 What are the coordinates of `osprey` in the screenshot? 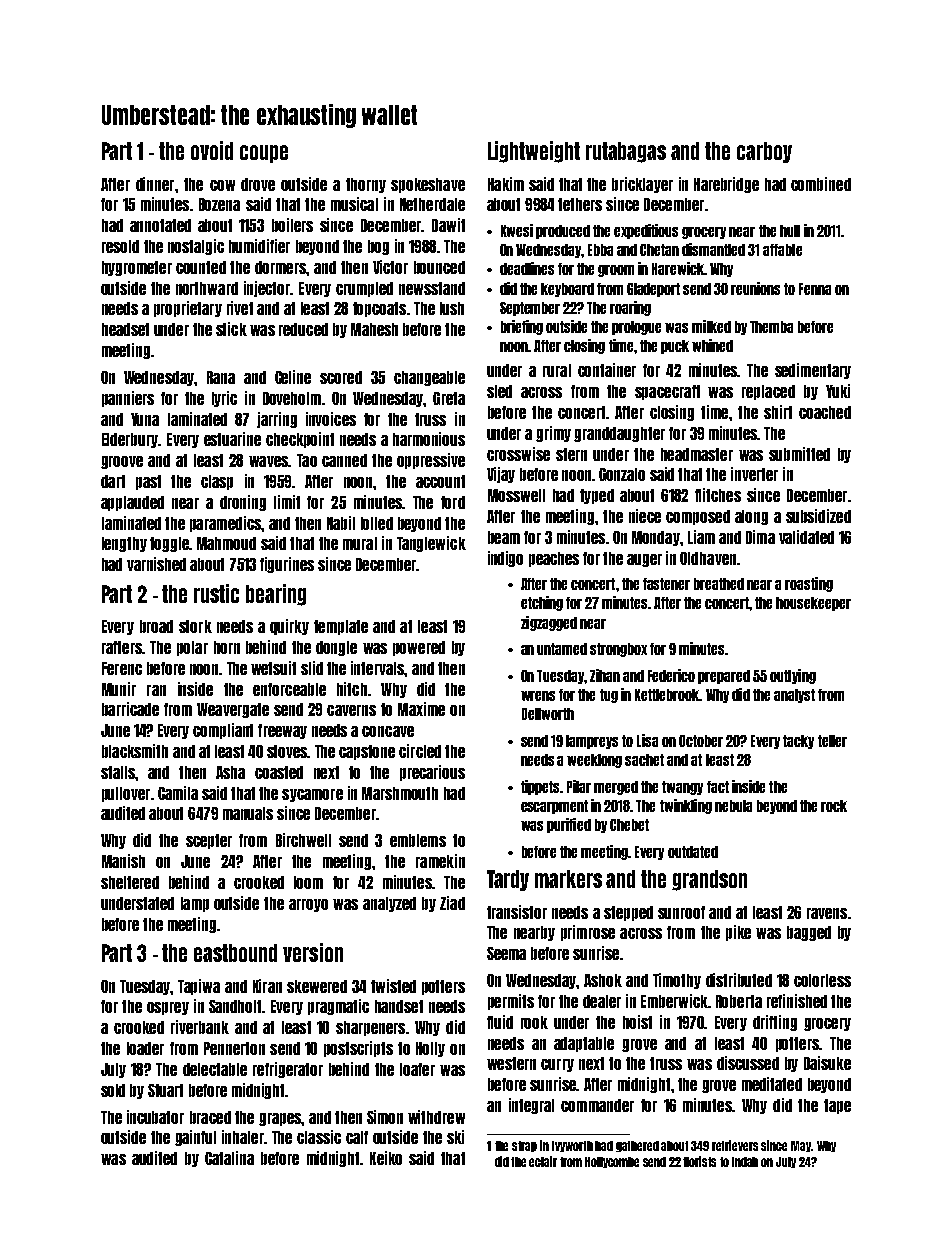 It's located at (168, 1008).
